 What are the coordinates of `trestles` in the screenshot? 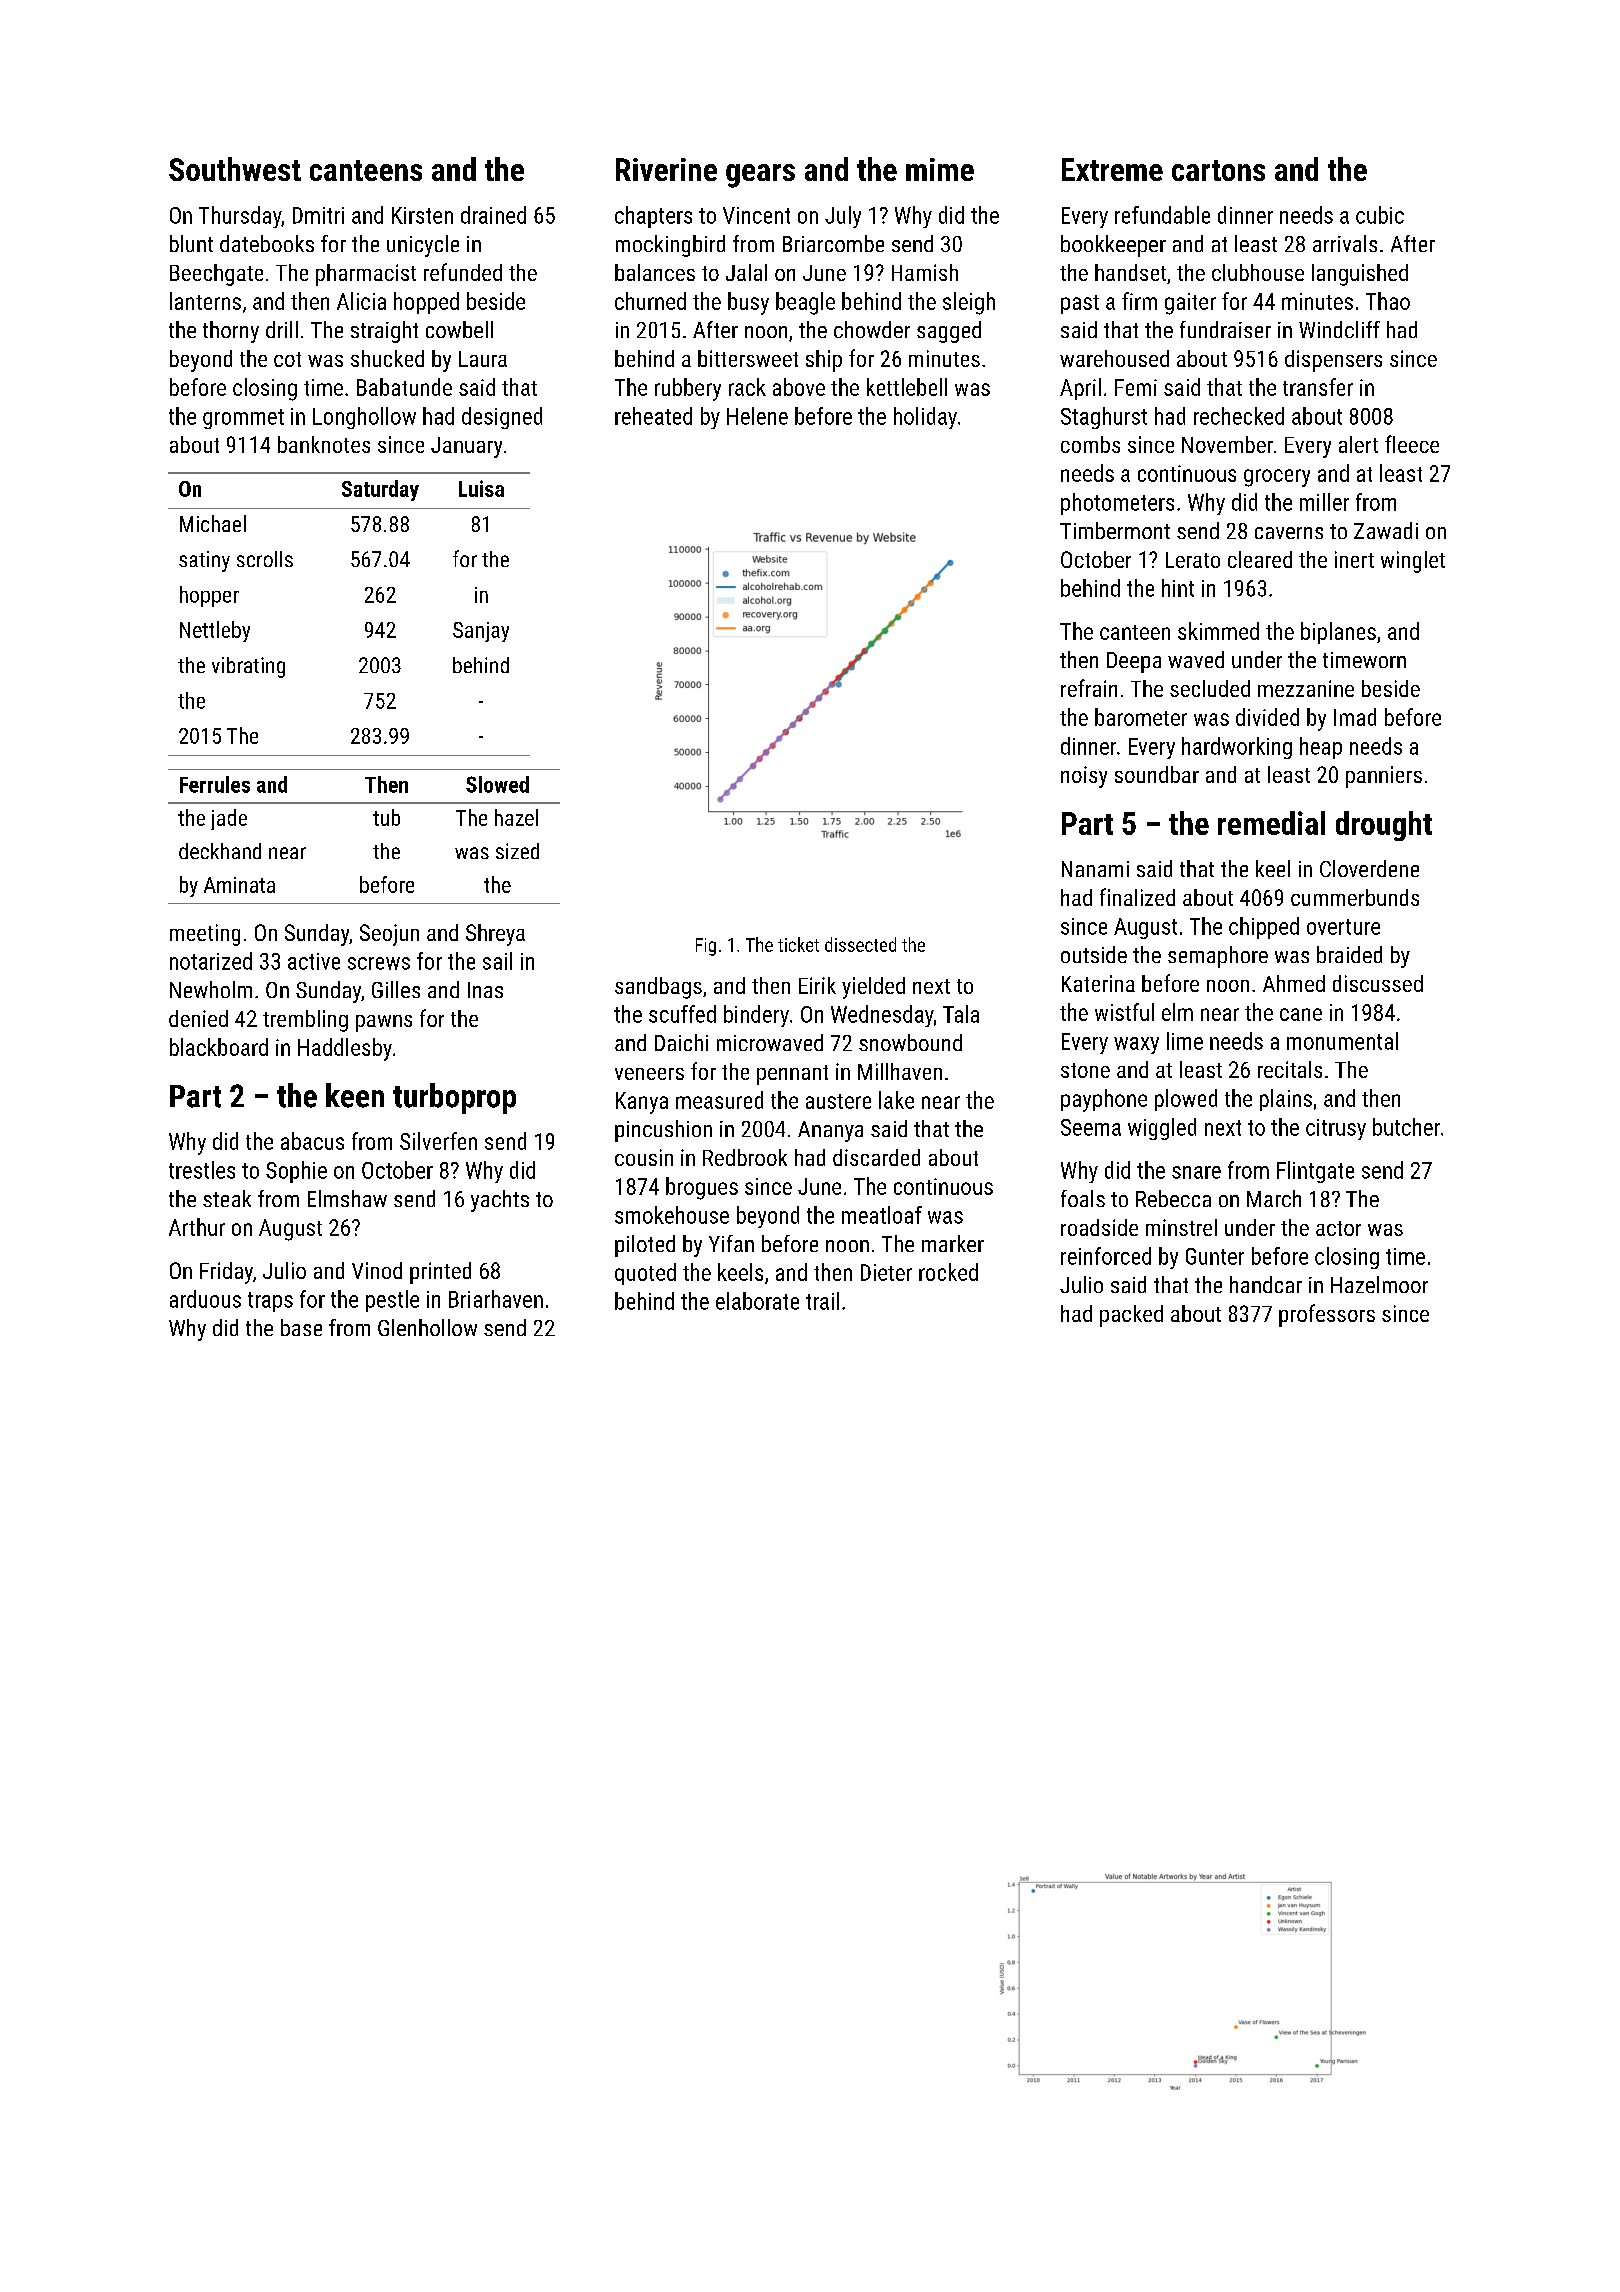 It's located at (202, 1170).
